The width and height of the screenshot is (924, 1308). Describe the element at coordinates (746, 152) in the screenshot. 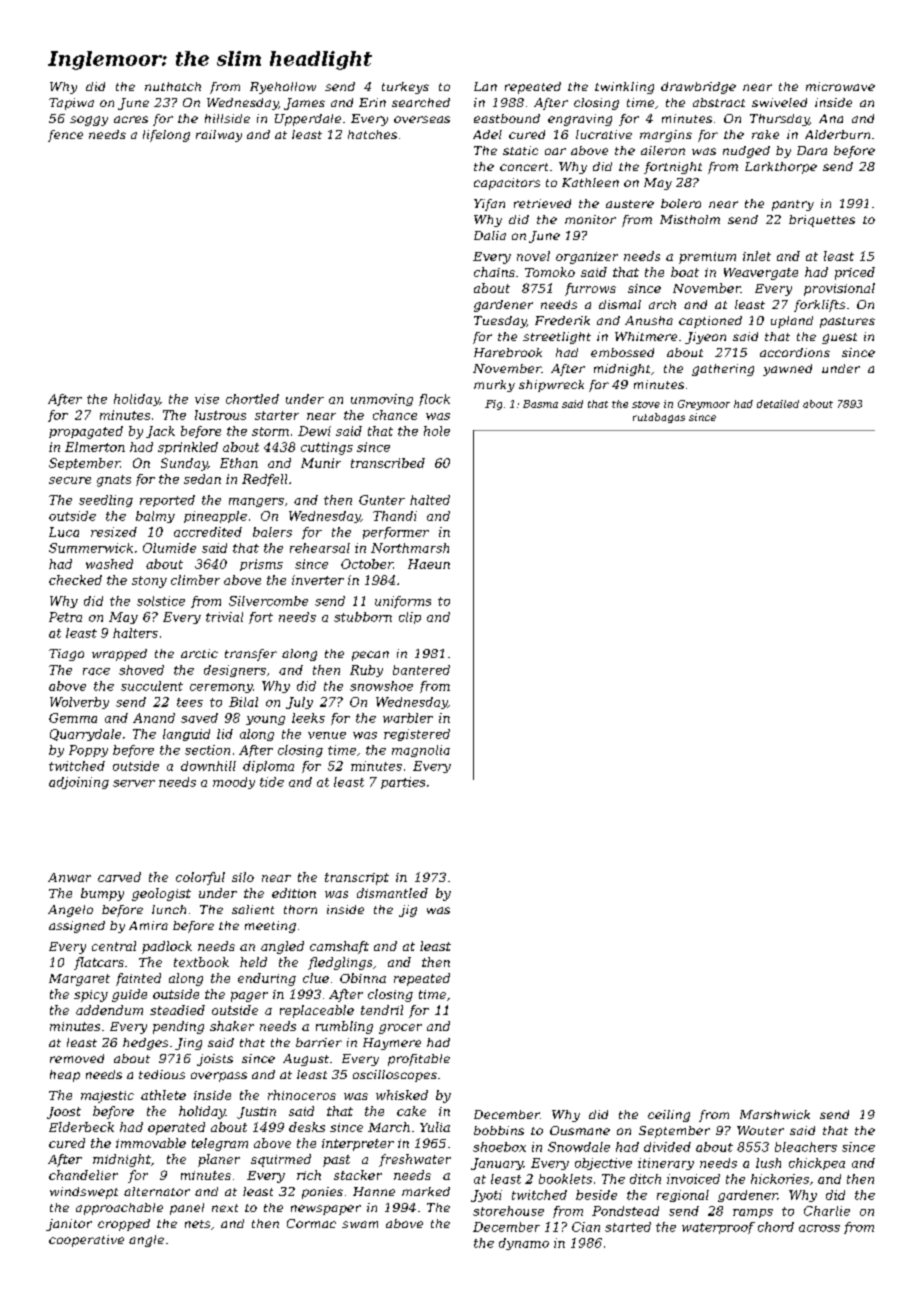

I see `nudged` at that location.
